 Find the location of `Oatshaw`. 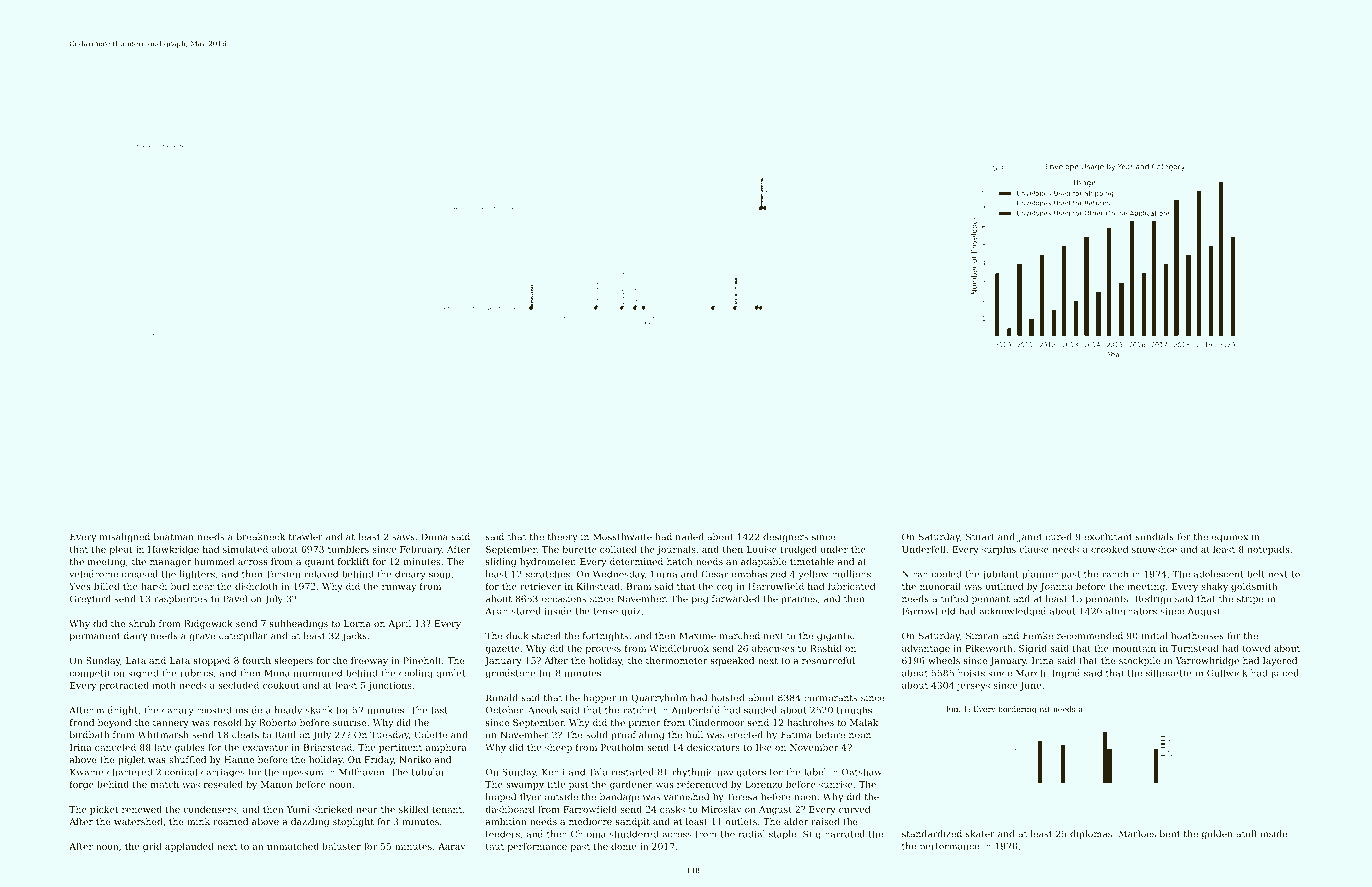

Oatshaw is located at coordinates (862, 772).
